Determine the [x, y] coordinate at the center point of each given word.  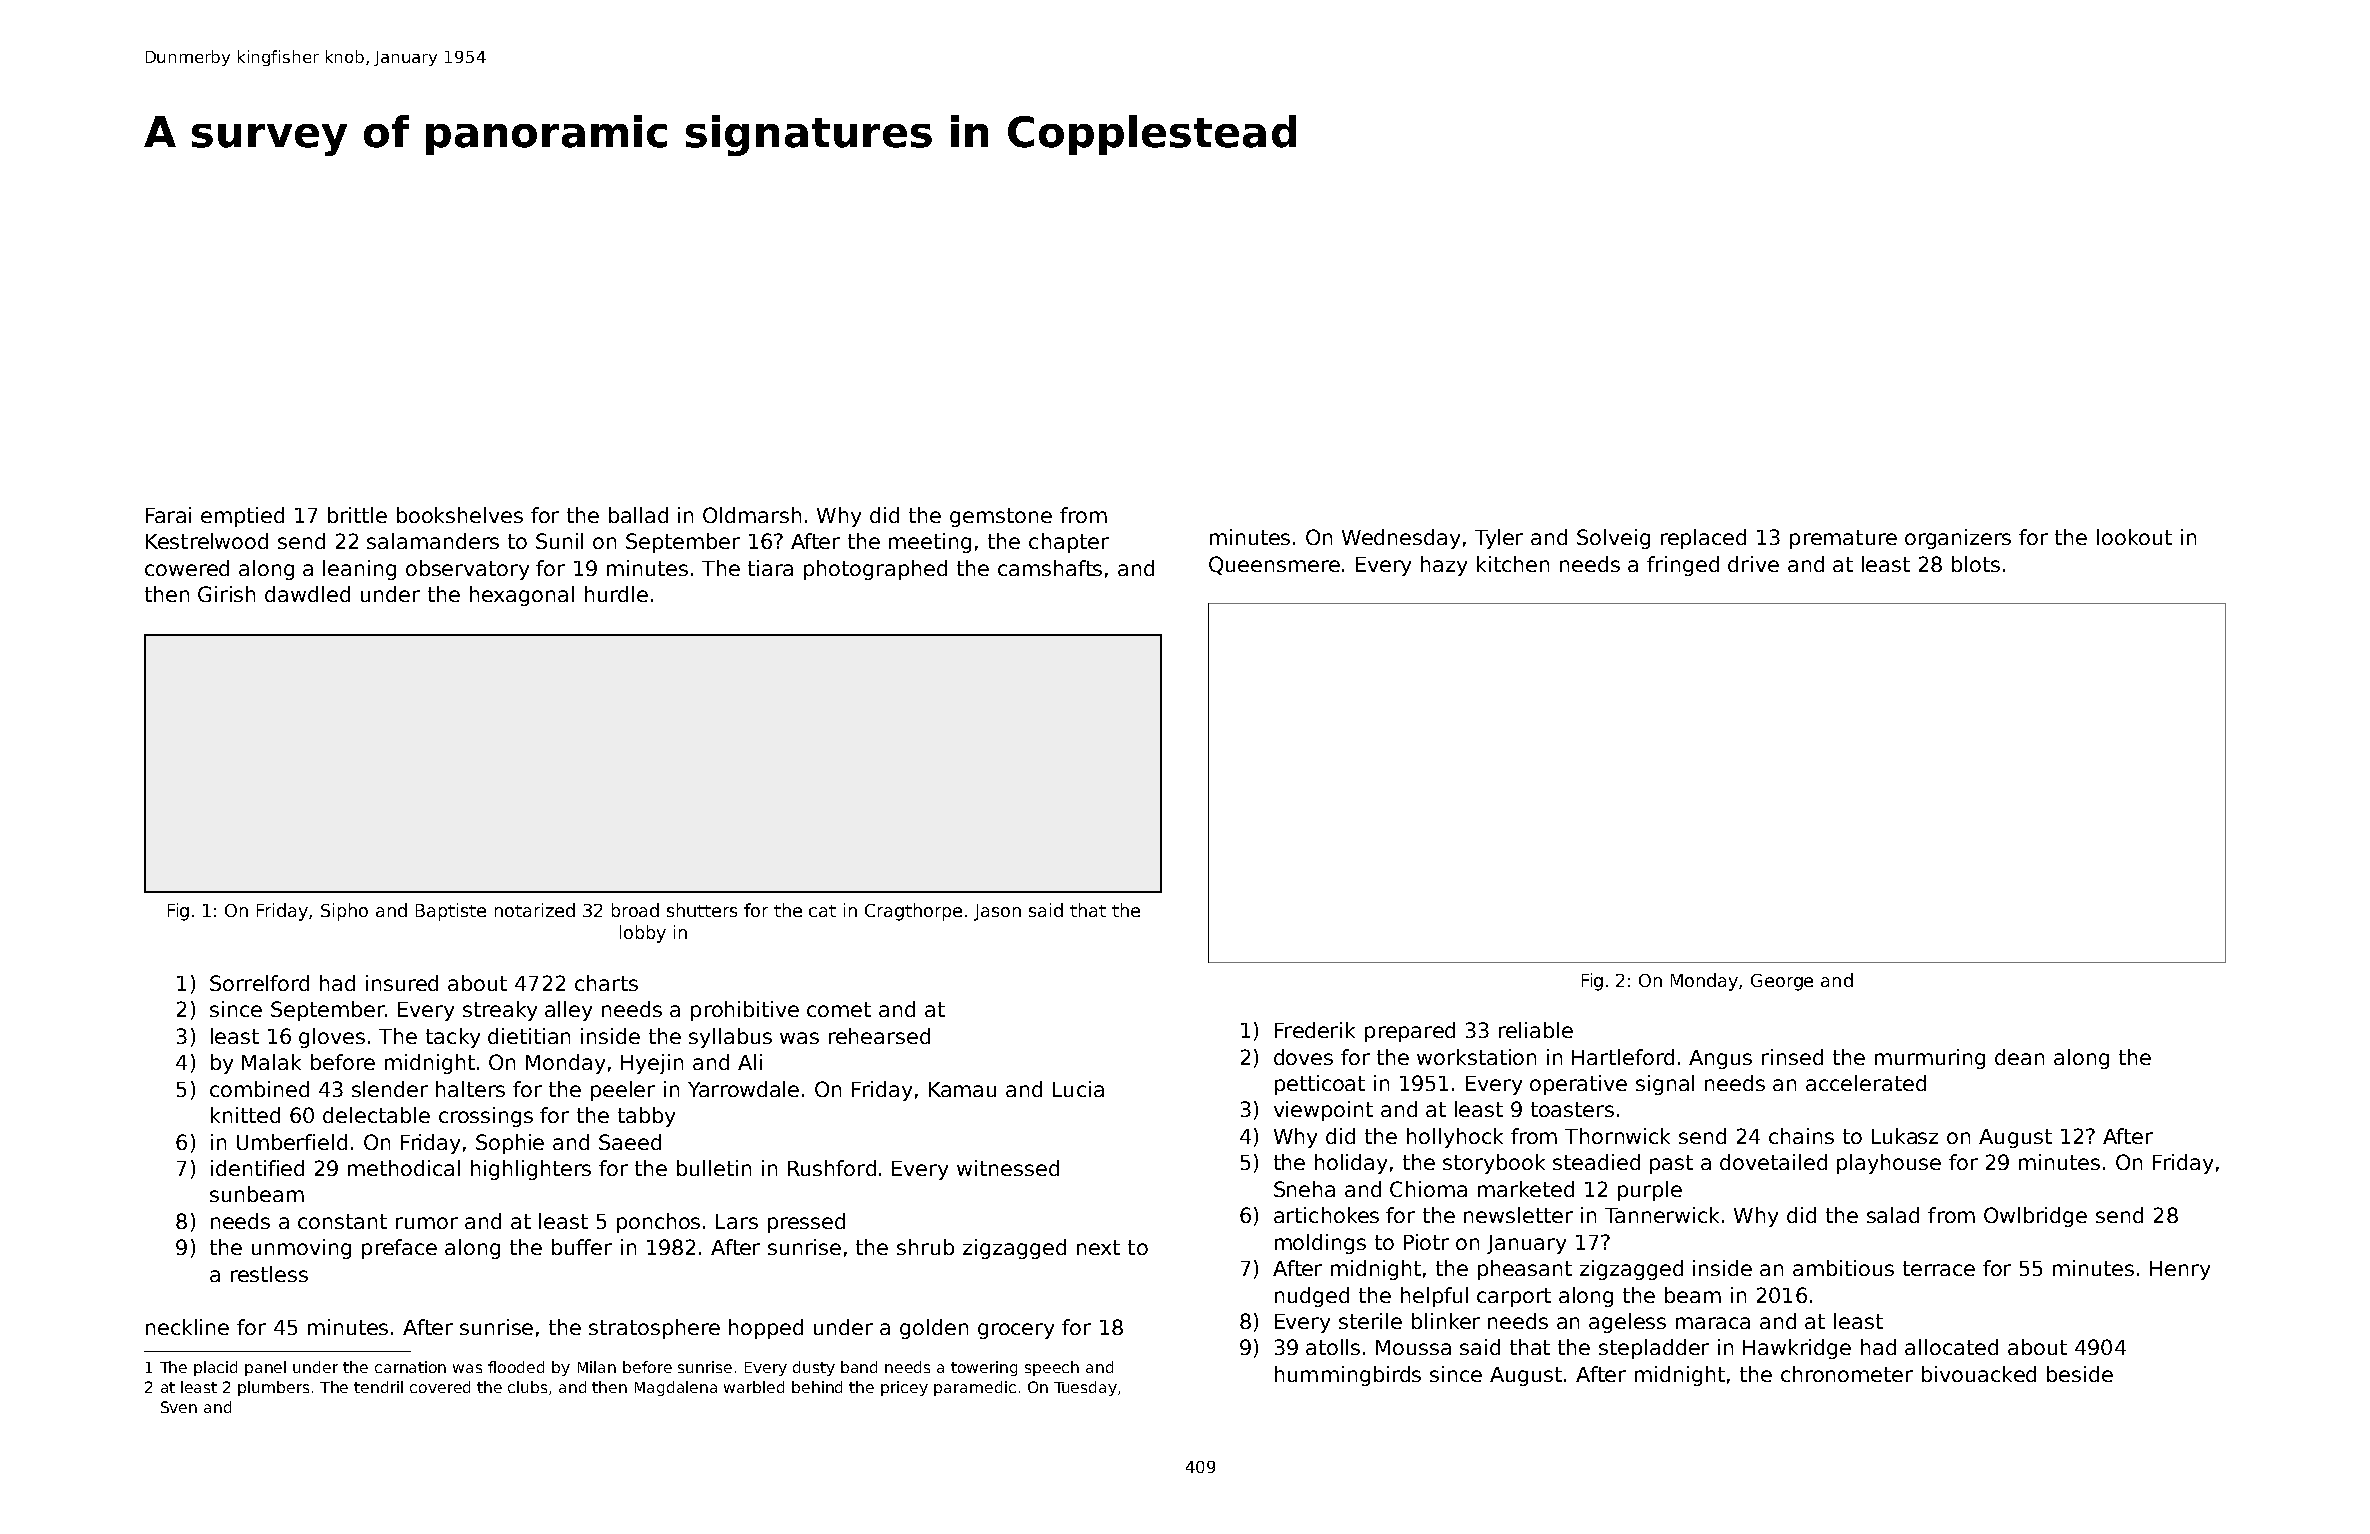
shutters [702, 910]
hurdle [616, 594]
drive [1753, 564]
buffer [582, 1247]
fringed [1683, 566]
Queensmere [1274, 565]
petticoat [1320, 1085]
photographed [875, 570]
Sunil [559, 541]
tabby [646, 1117]
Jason [997, 912]
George [1782, 982]
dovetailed [1773, 1162]
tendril [378, 1387]
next [1098, 1247]
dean [2019, 1057]
